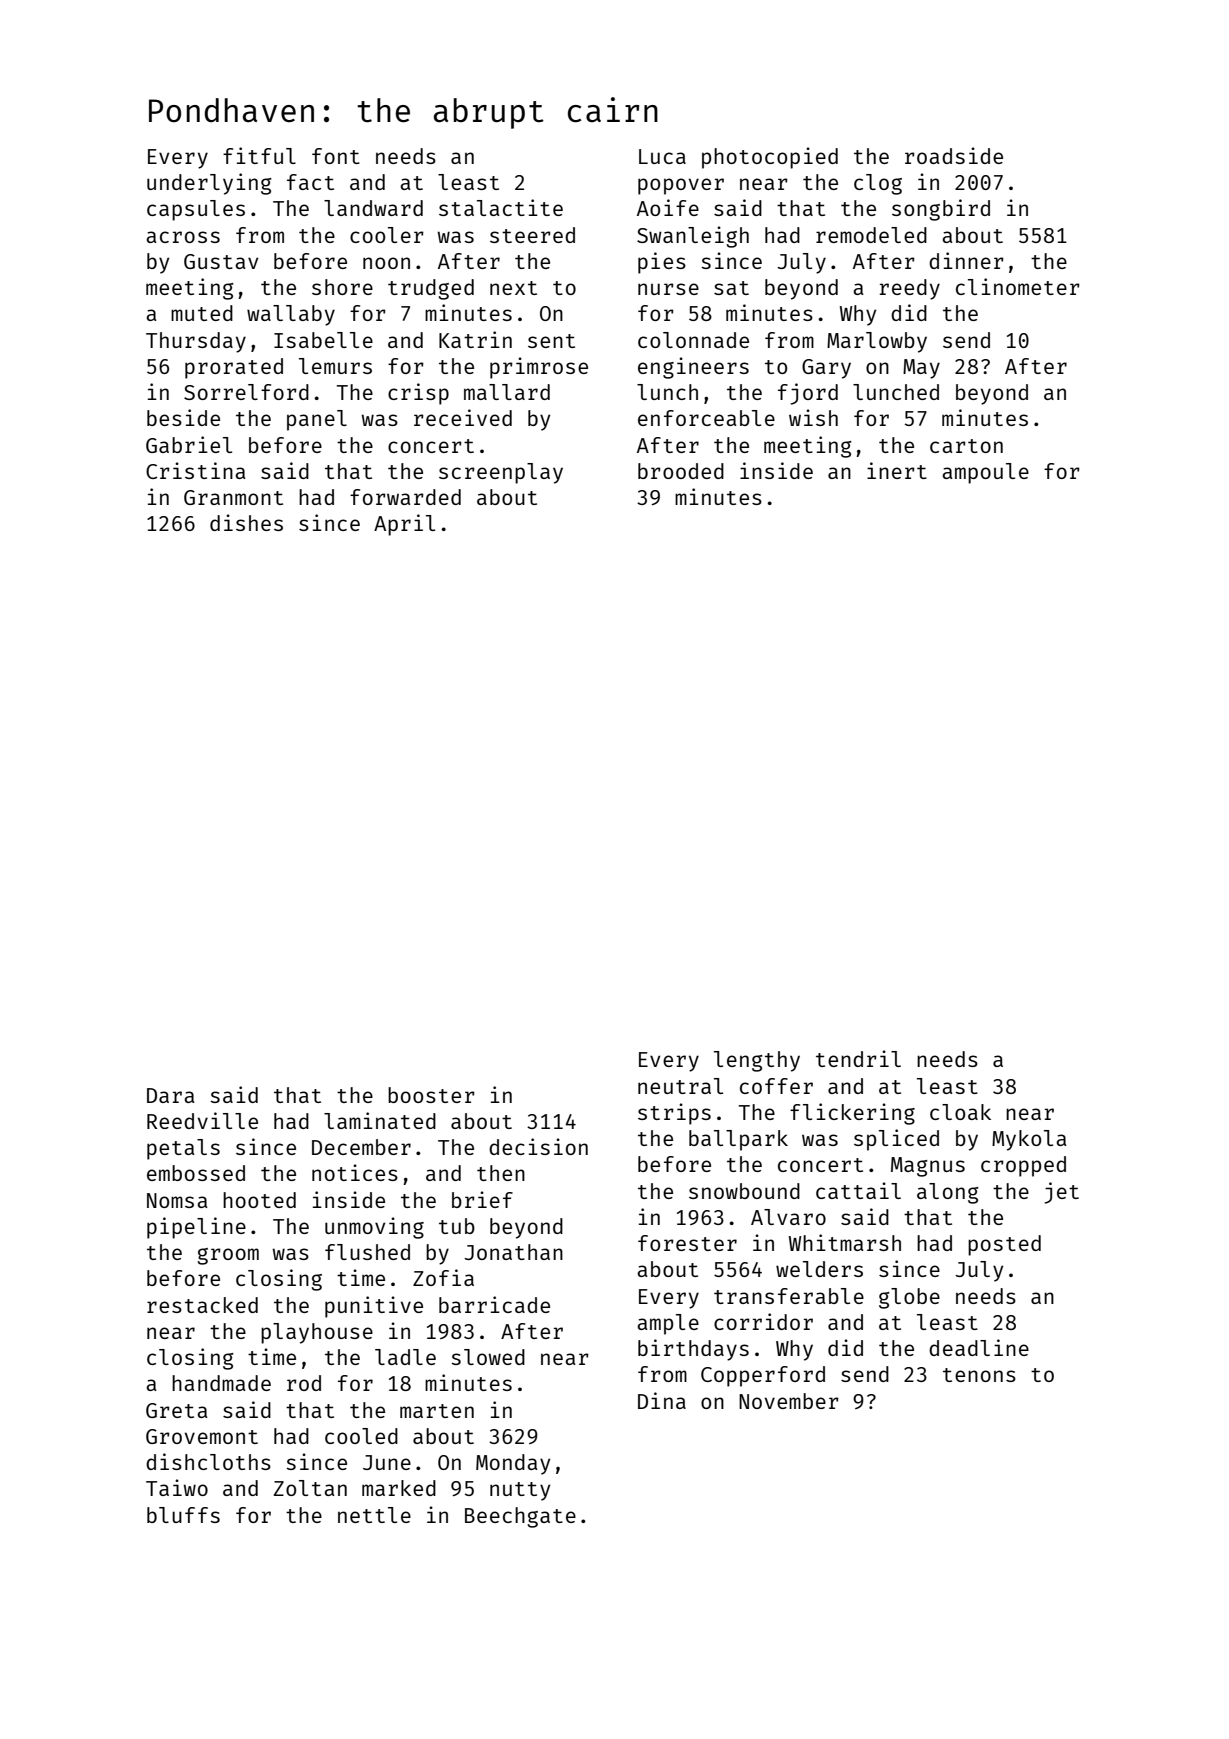 The image size is (1229, 1739). Describe the element at coordinates (259, 155) in the screenshot. I see `fitful` at that location.
